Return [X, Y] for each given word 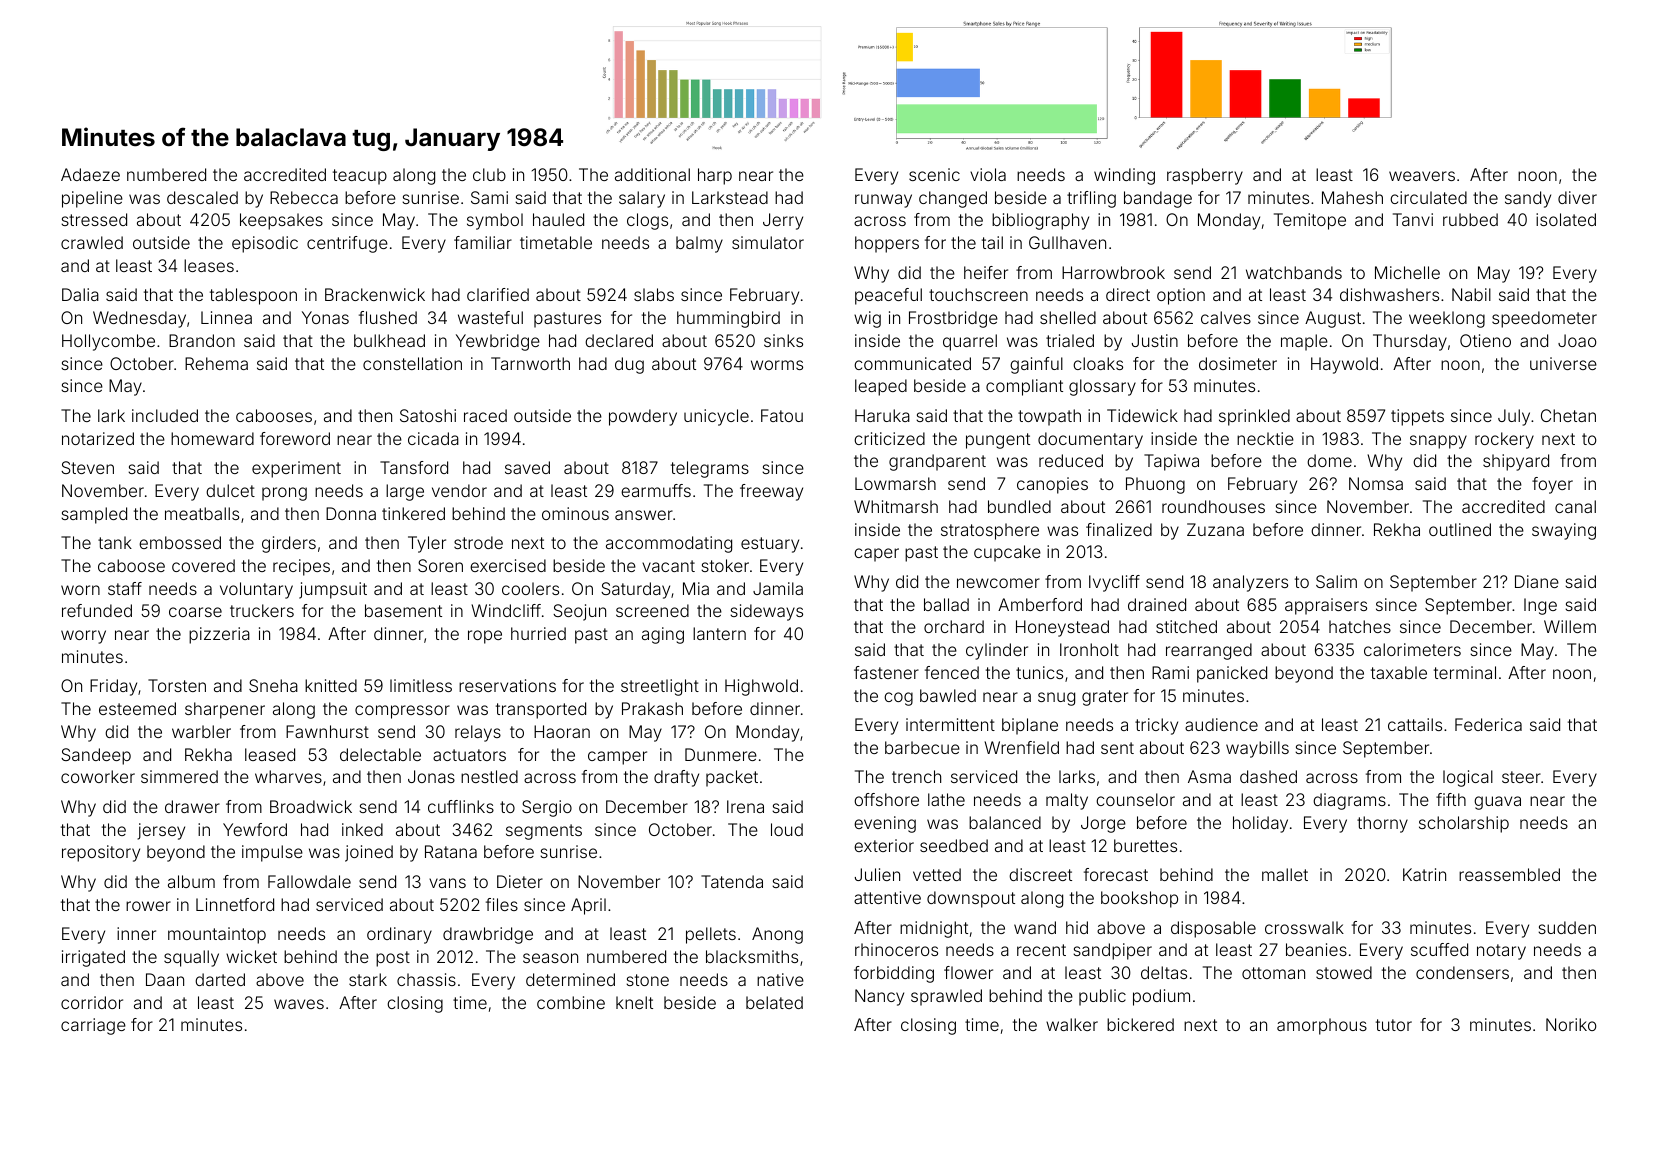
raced [485, 415]
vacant [668, 566]
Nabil [1471, 294]
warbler [201, 731]
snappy [1438, 442]
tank [115, 542]
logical [1468, 778]
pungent [998, 441]
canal [1575, 506]
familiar [483, 242]
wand [1035, 927]
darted [220, 979]
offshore [886, 799]
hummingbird [728, 319]
